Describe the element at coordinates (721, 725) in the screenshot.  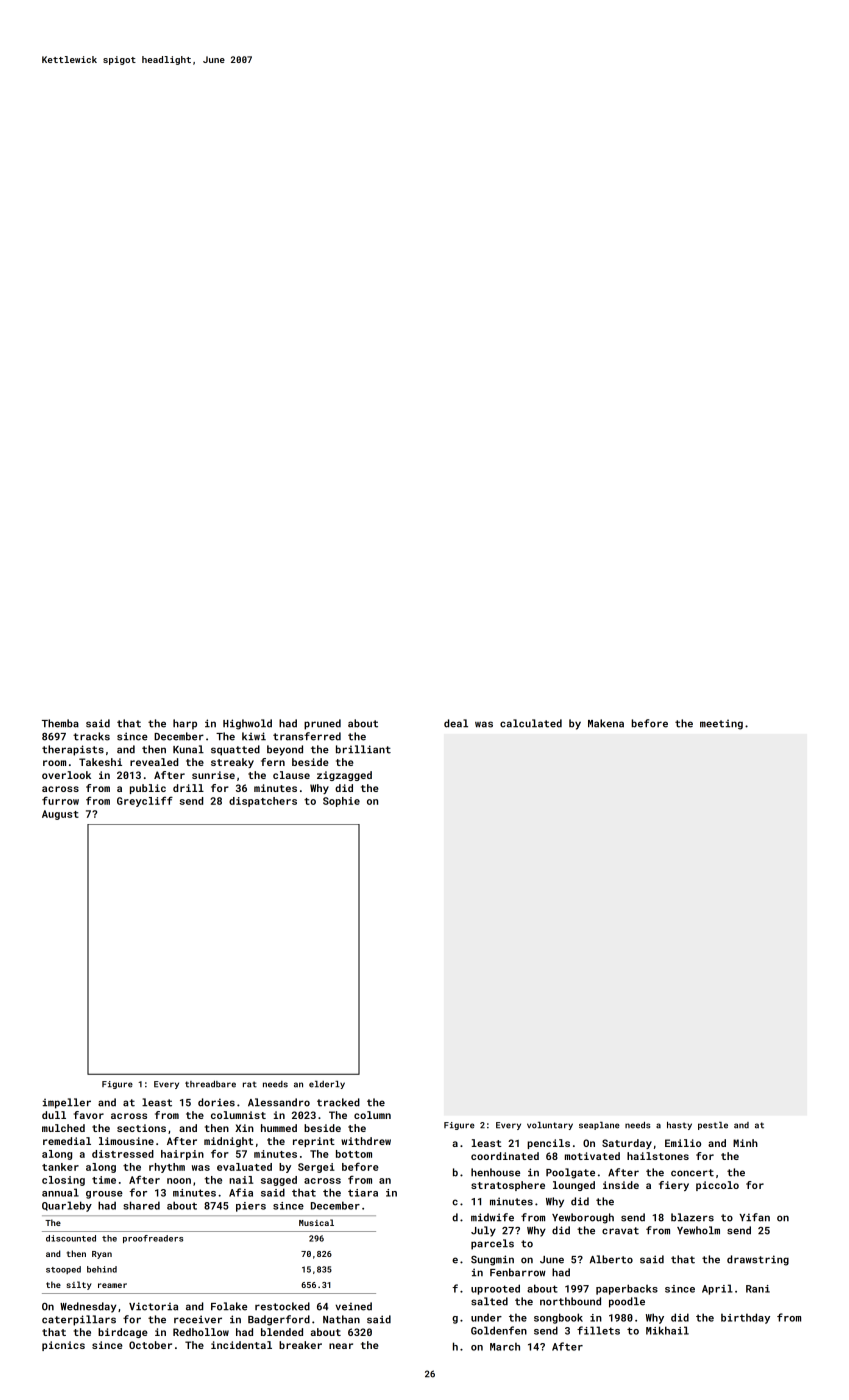
I see `meeting` at that location.
